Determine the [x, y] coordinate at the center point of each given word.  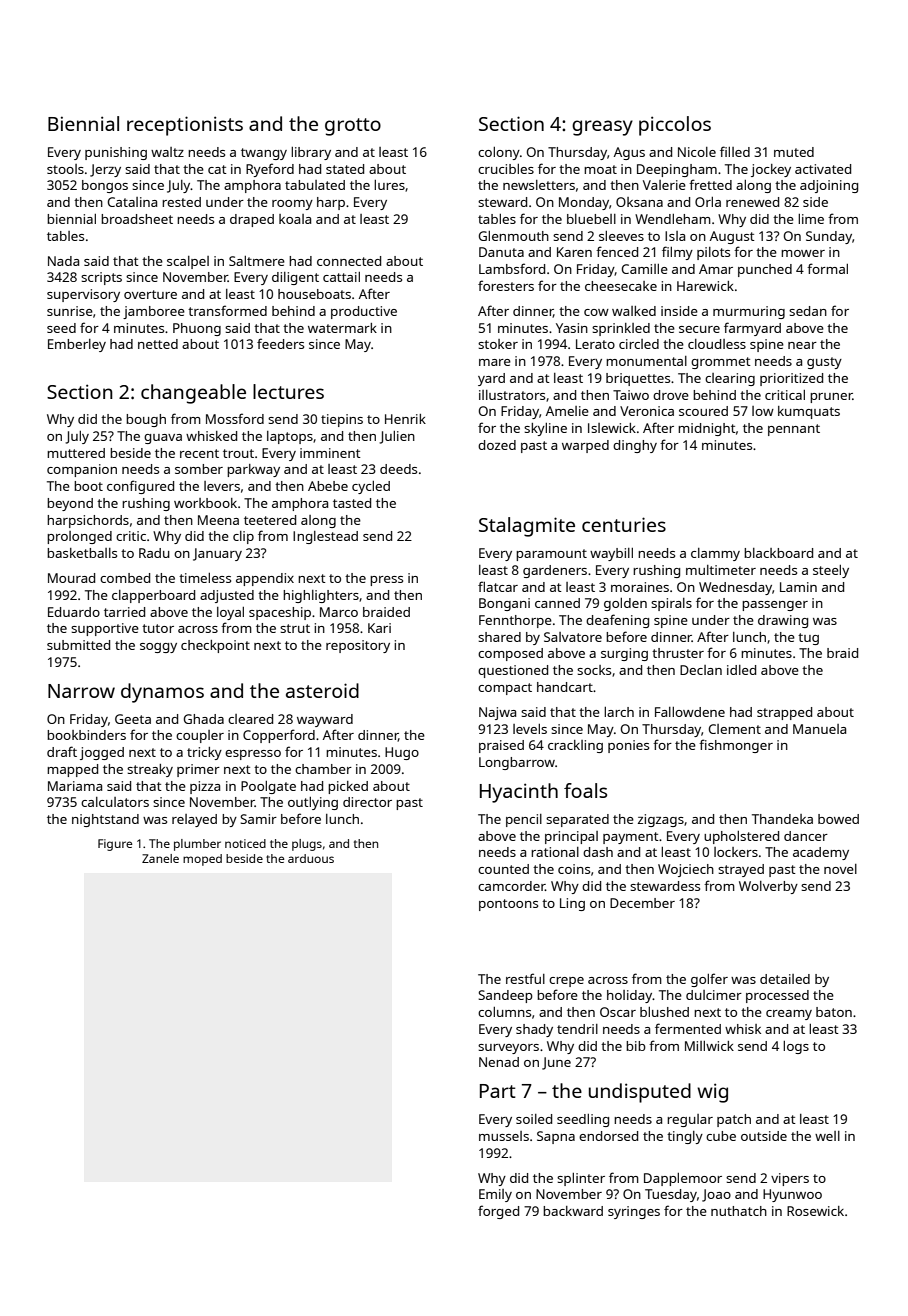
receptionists [185, 126]
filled [735, 151]
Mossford [235, 418]
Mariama [75, 786]
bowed [838, 819]
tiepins [342, 420]
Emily [495, 1195]
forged [498, 1212]
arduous [311, 858]
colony [499, 153]
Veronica [647, 411]
